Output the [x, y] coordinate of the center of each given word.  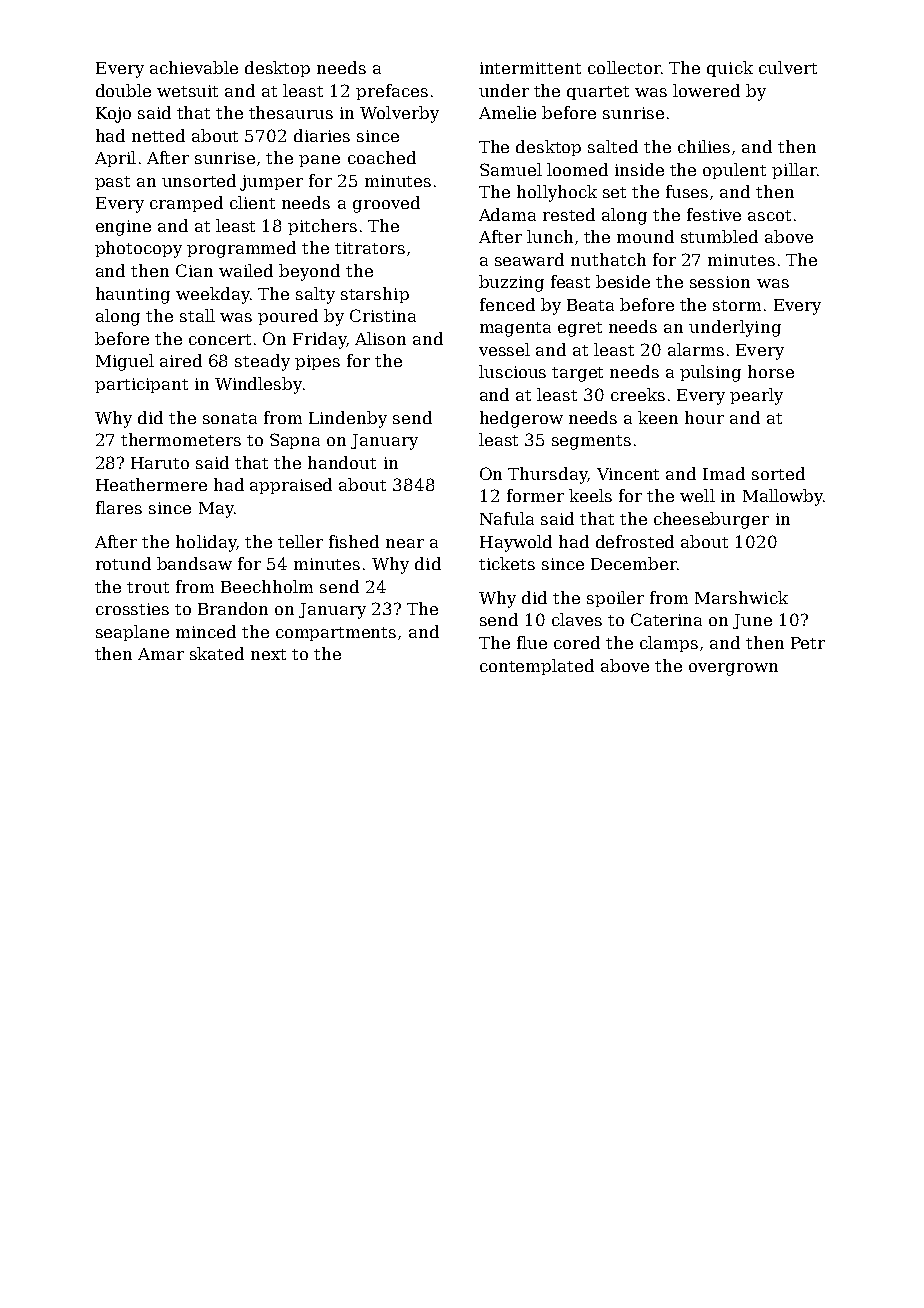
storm [737, 305]
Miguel [125, 362]
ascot [769, 215]
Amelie [507, 112]
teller [300, 541]
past [112, 183]
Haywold [516, 543]
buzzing [511, 283]
